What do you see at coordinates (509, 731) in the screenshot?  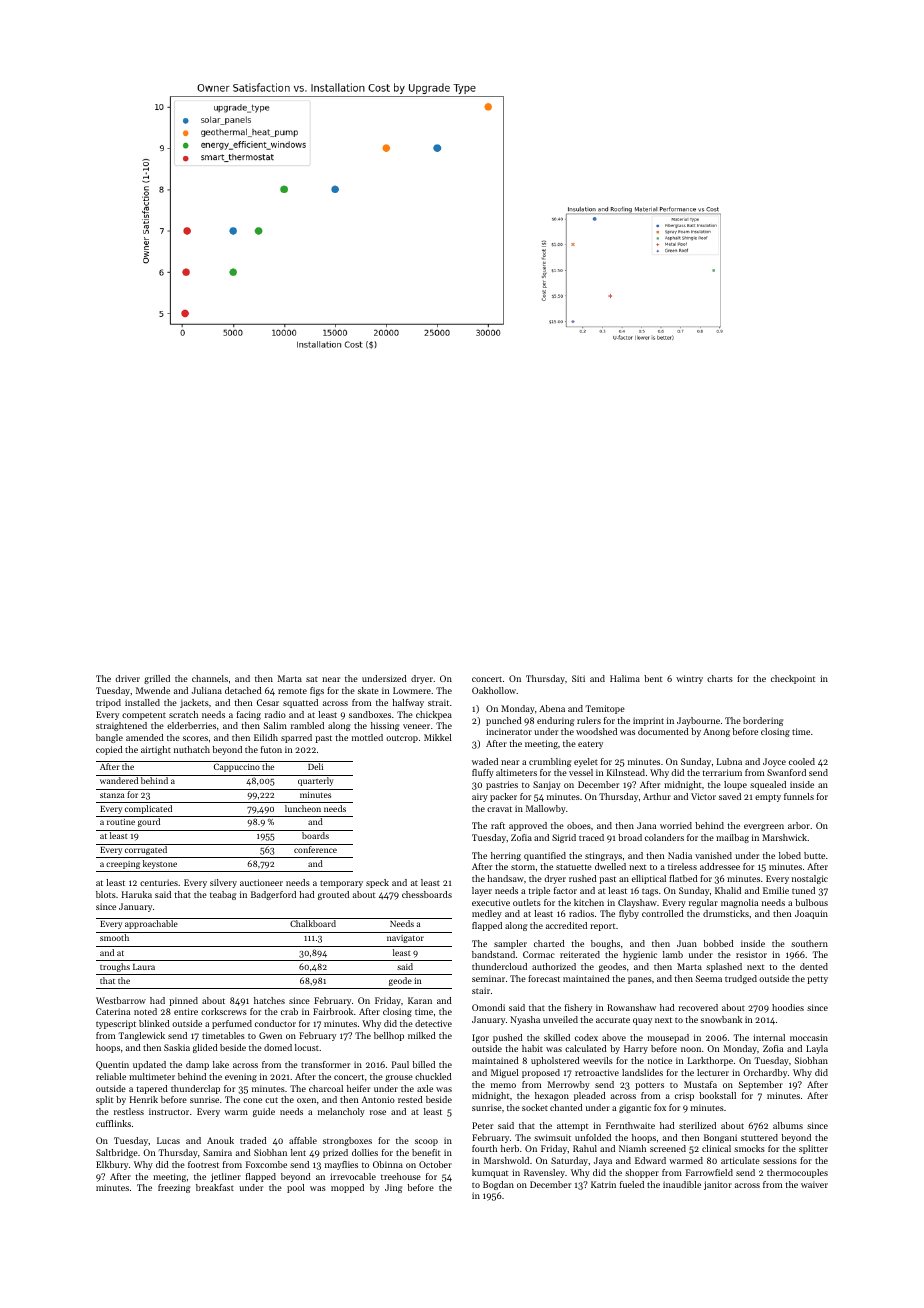 I see `incinerator` at bounding box center [509, 731].
